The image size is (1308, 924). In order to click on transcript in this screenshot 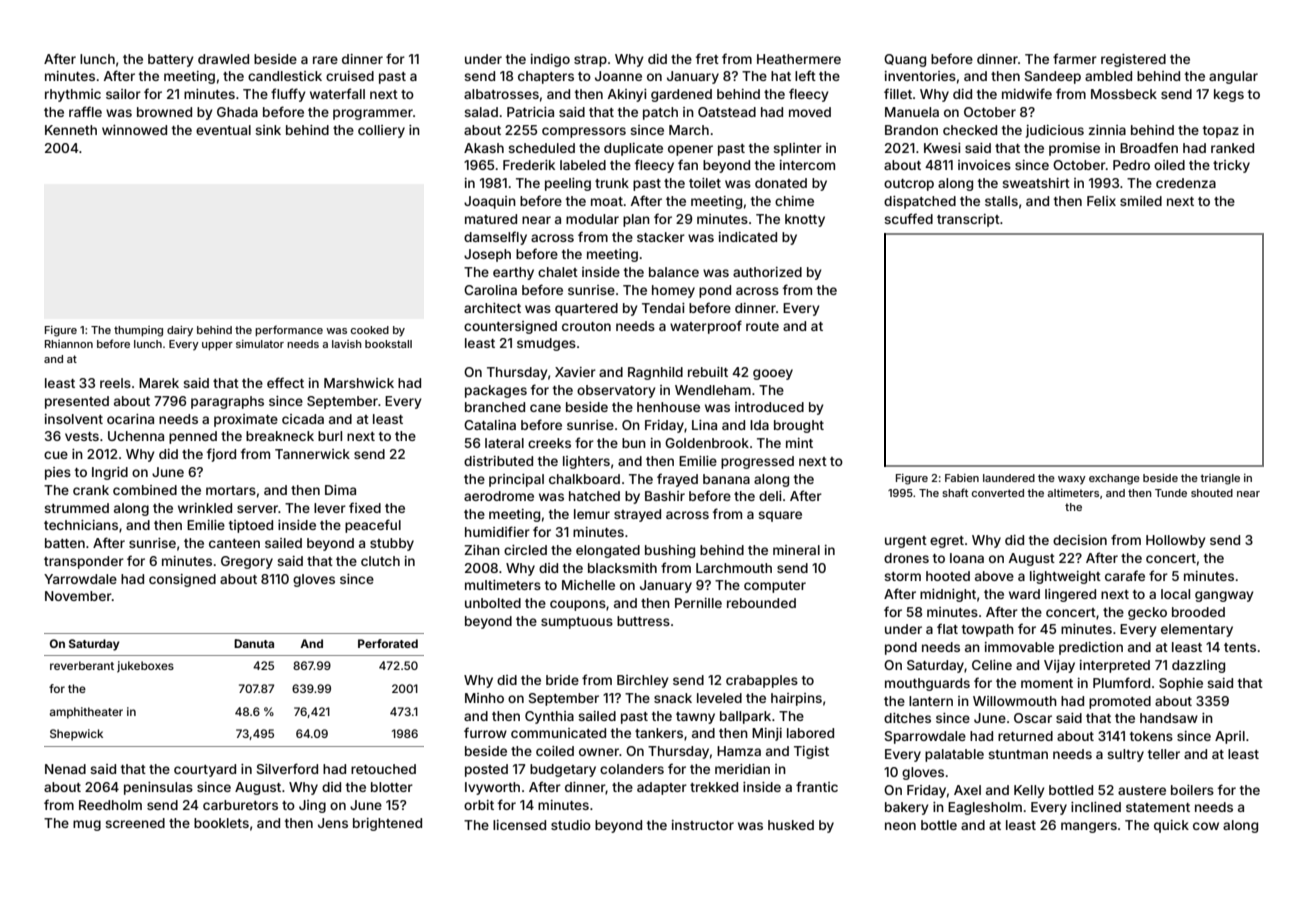, I will do `click(968, 220)`.
